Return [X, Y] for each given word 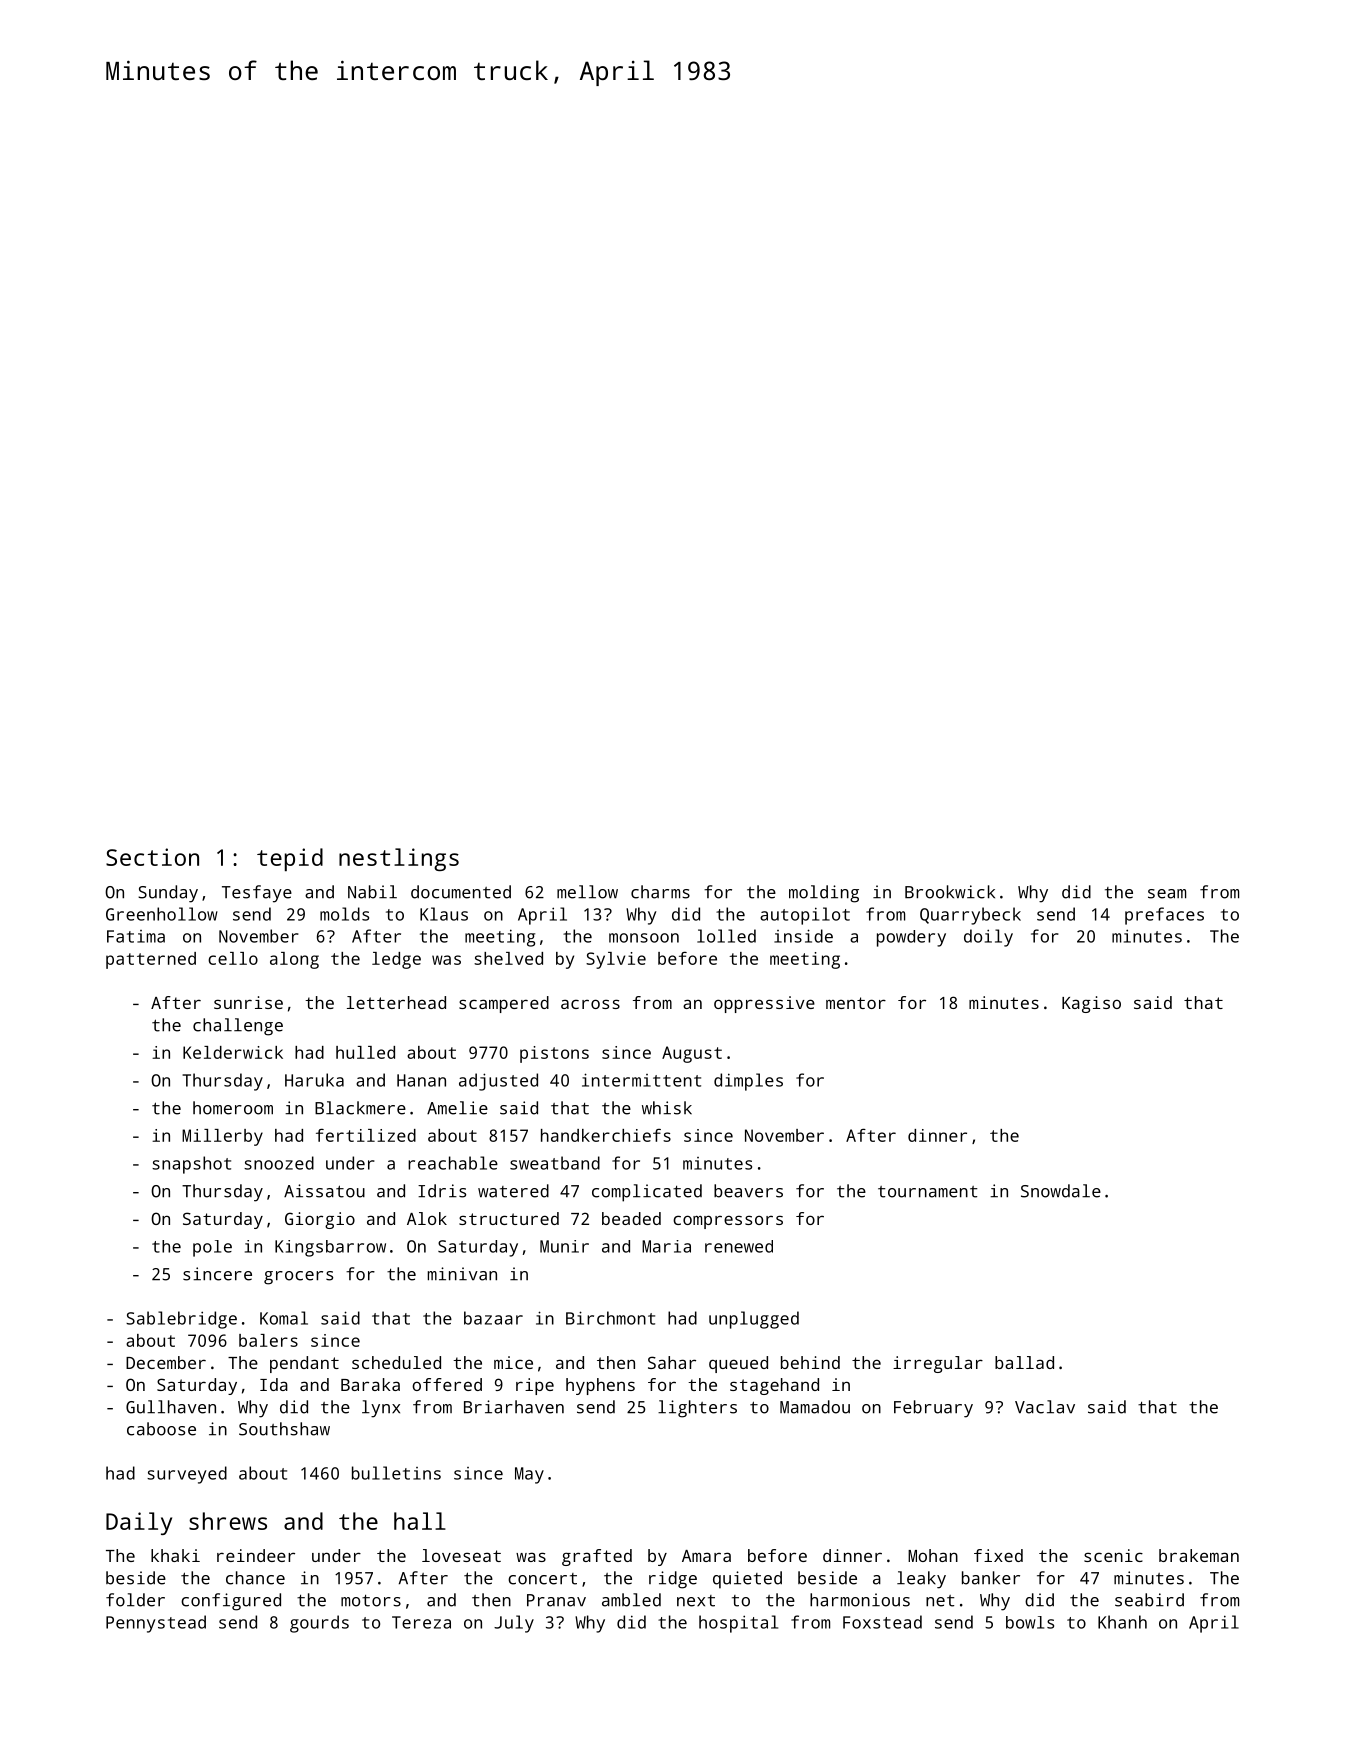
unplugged [754, 1320]
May [529, 1475]
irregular [938, 1364]
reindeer [256, 1555]
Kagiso [1091, 1004]
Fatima [136, 936]
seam [1167, 894]
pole [212, 1248]
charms [660, 892]
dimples [748, 1082]
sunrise [248, 1002]
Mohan [933, 1555]
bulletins [396, 1473]
